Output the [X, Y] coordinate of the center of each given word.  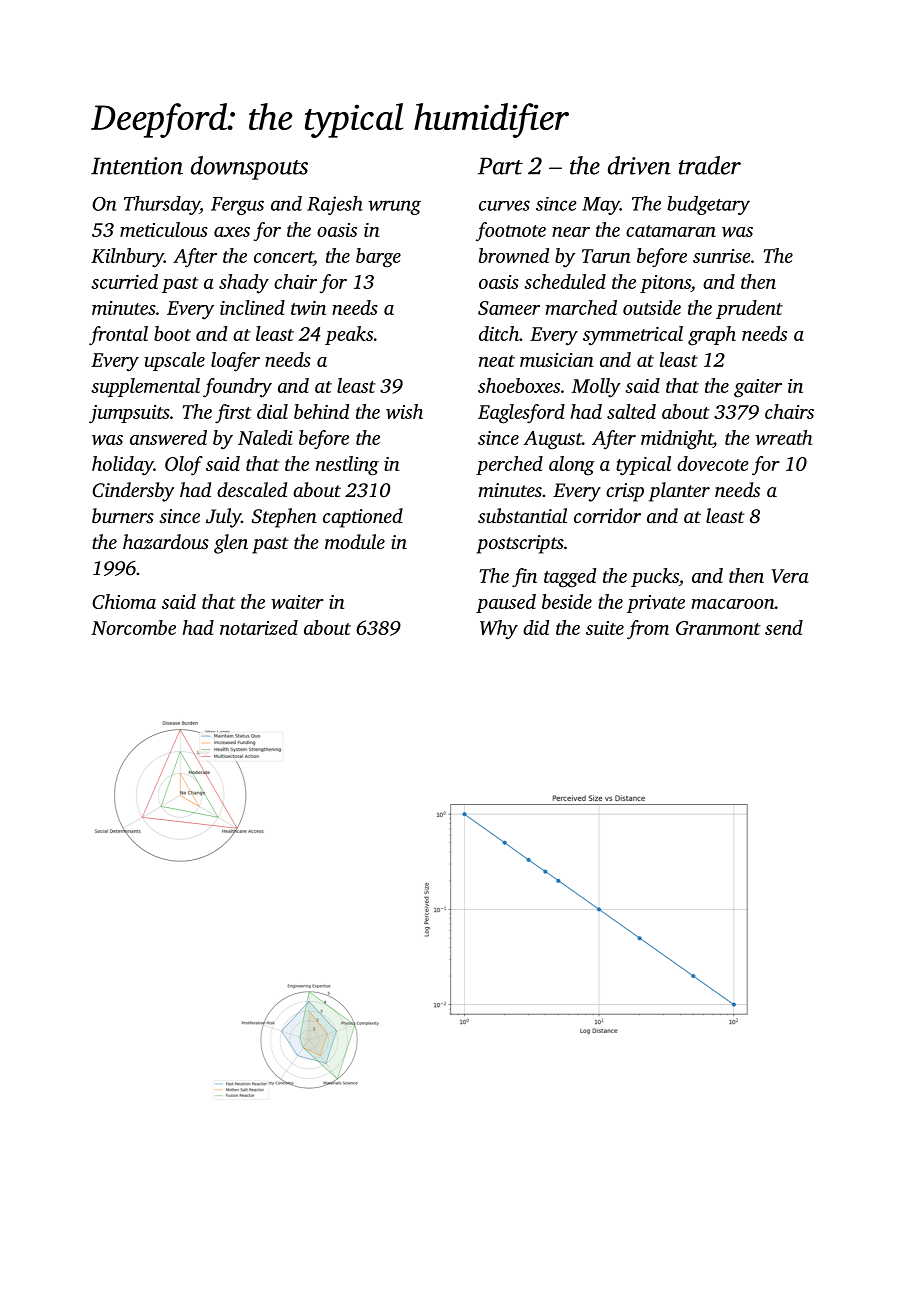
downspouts [249, 168]
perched [509, 465]
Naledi [265, 437]
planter [679, 492]
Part [500, 166]
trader [710, 165]
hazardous [166, 542]
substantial [522, 515]
